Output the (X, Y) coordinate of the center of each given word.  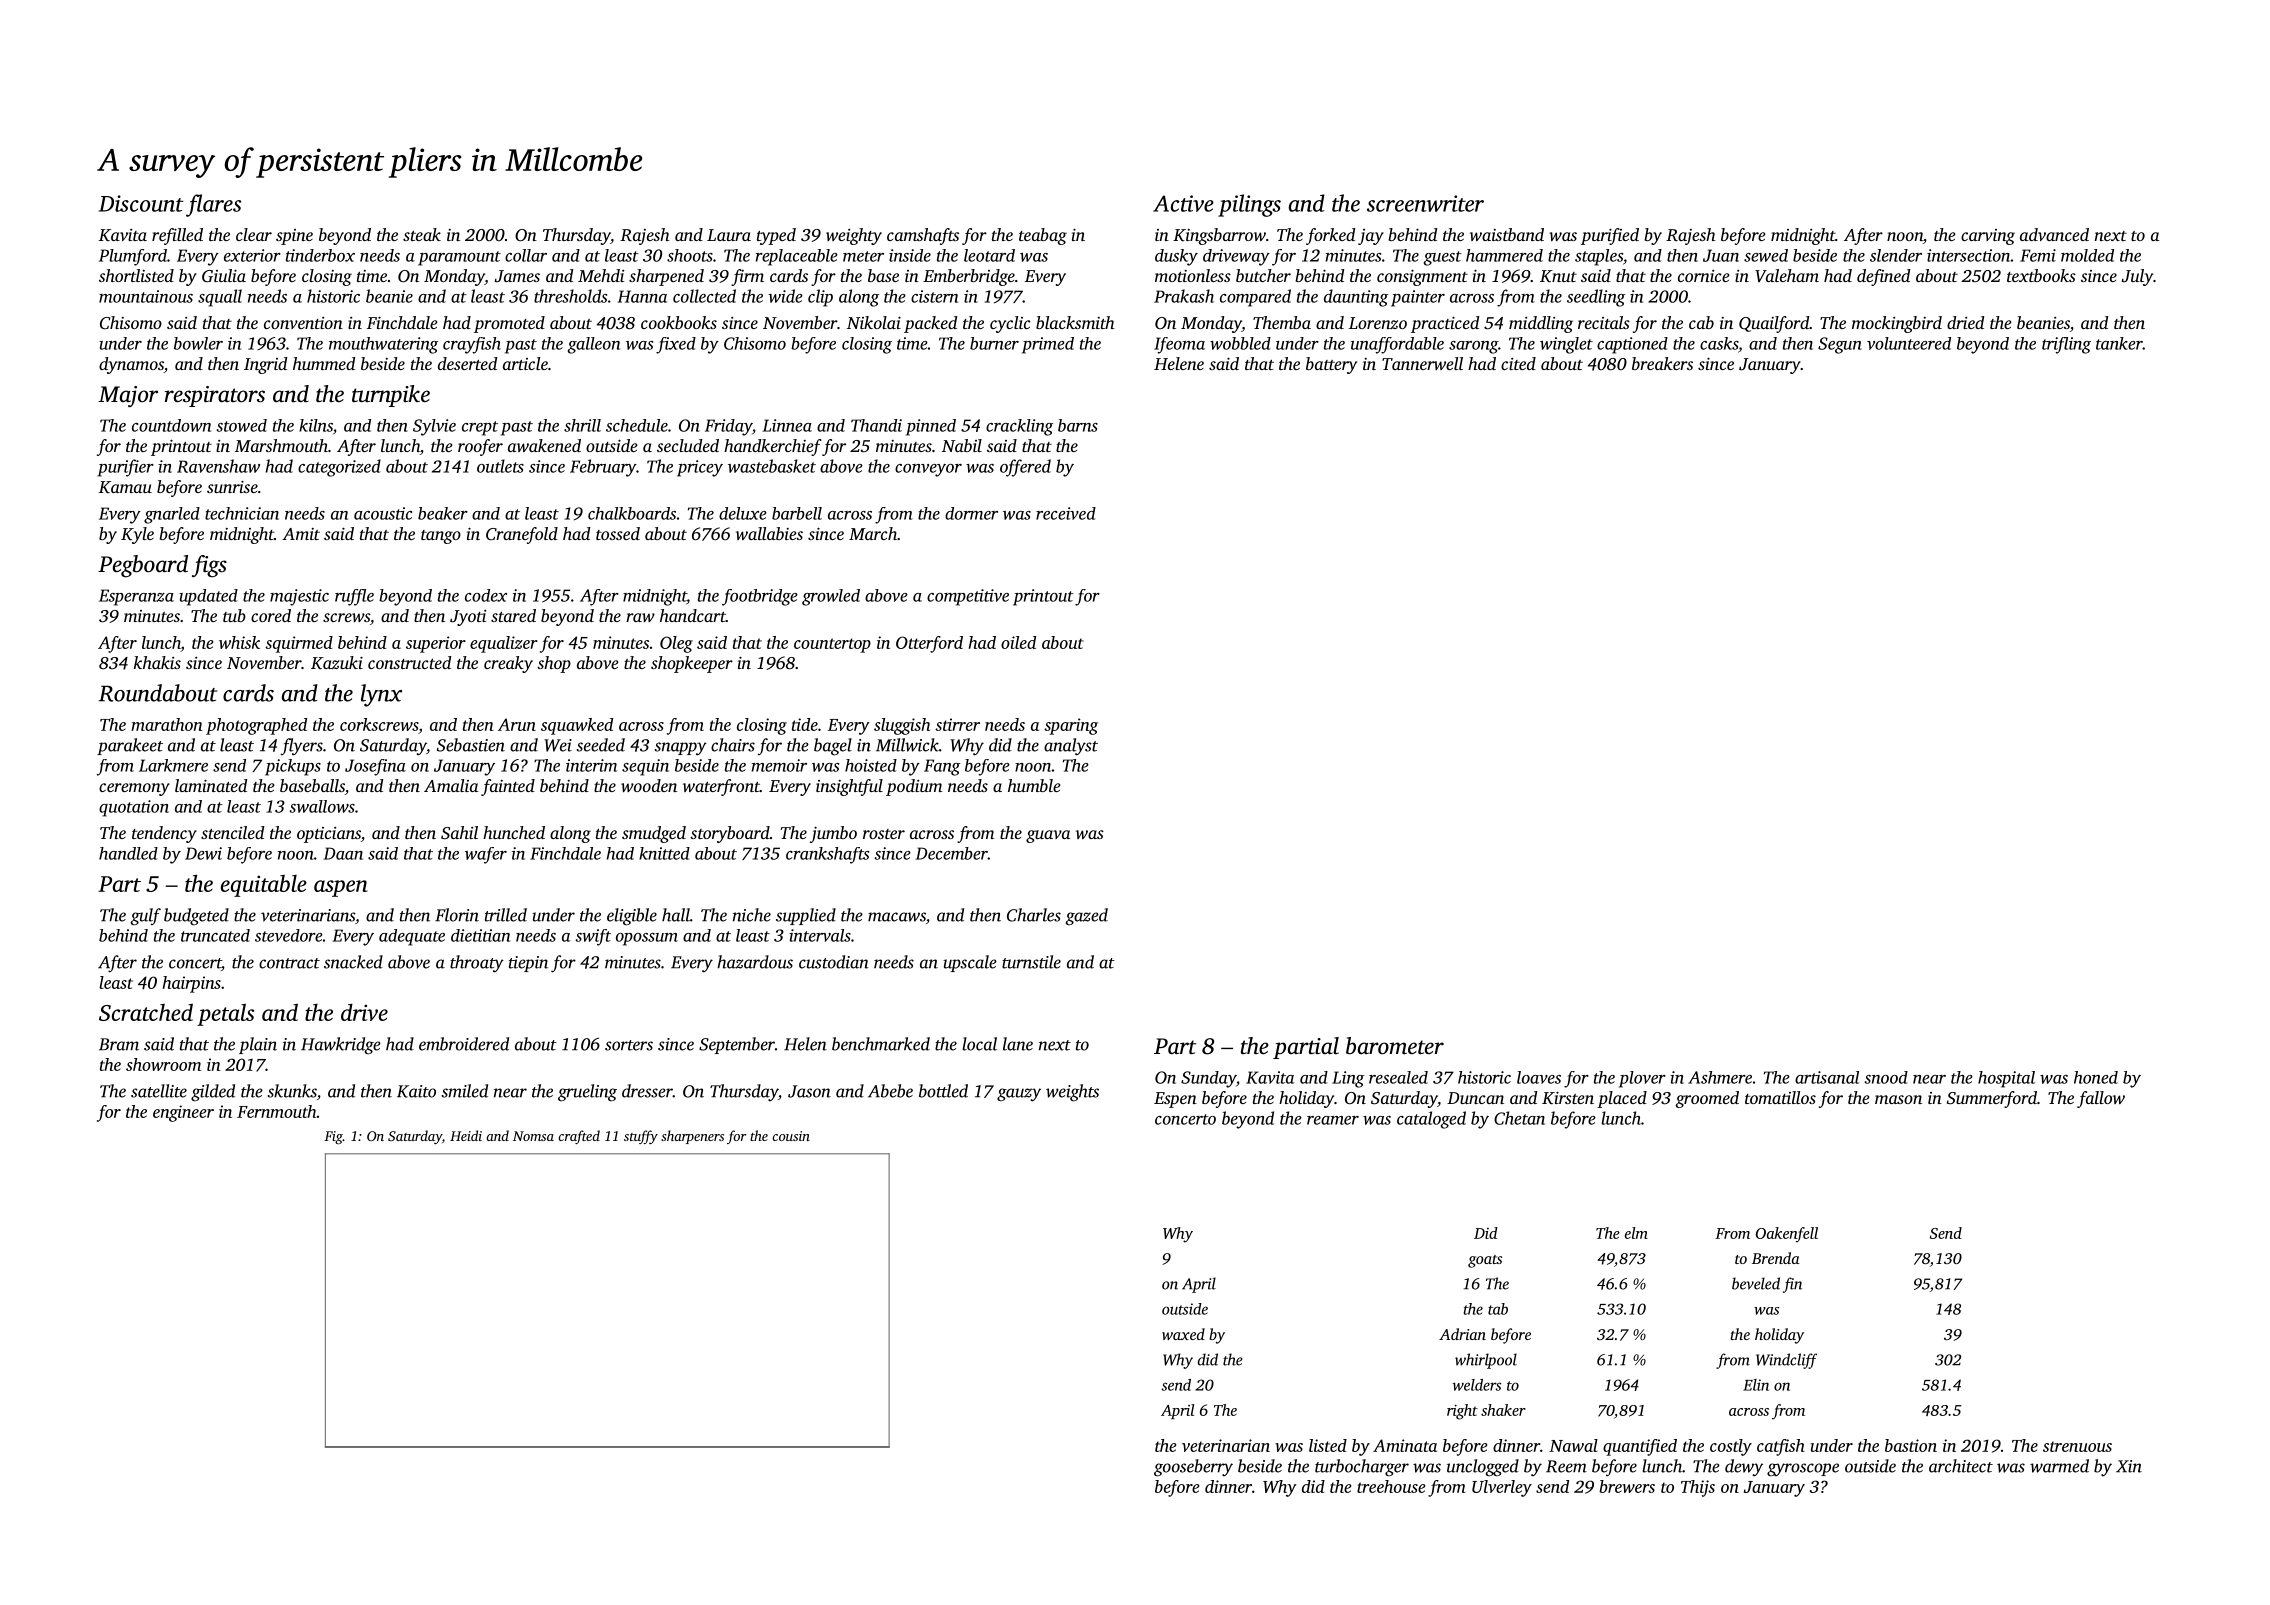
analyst (1071, 747)
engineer (183, 1113)
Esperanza (136, 597)
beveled (1756, 1283)
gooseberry (1193, 1468)
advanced (2054, 234)
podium (914, 787)
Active (1183, 203)
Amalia (451, 785)
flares (213, 205)
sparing (1071, 726)
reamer (1333, 1120)
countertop (832, 645)
